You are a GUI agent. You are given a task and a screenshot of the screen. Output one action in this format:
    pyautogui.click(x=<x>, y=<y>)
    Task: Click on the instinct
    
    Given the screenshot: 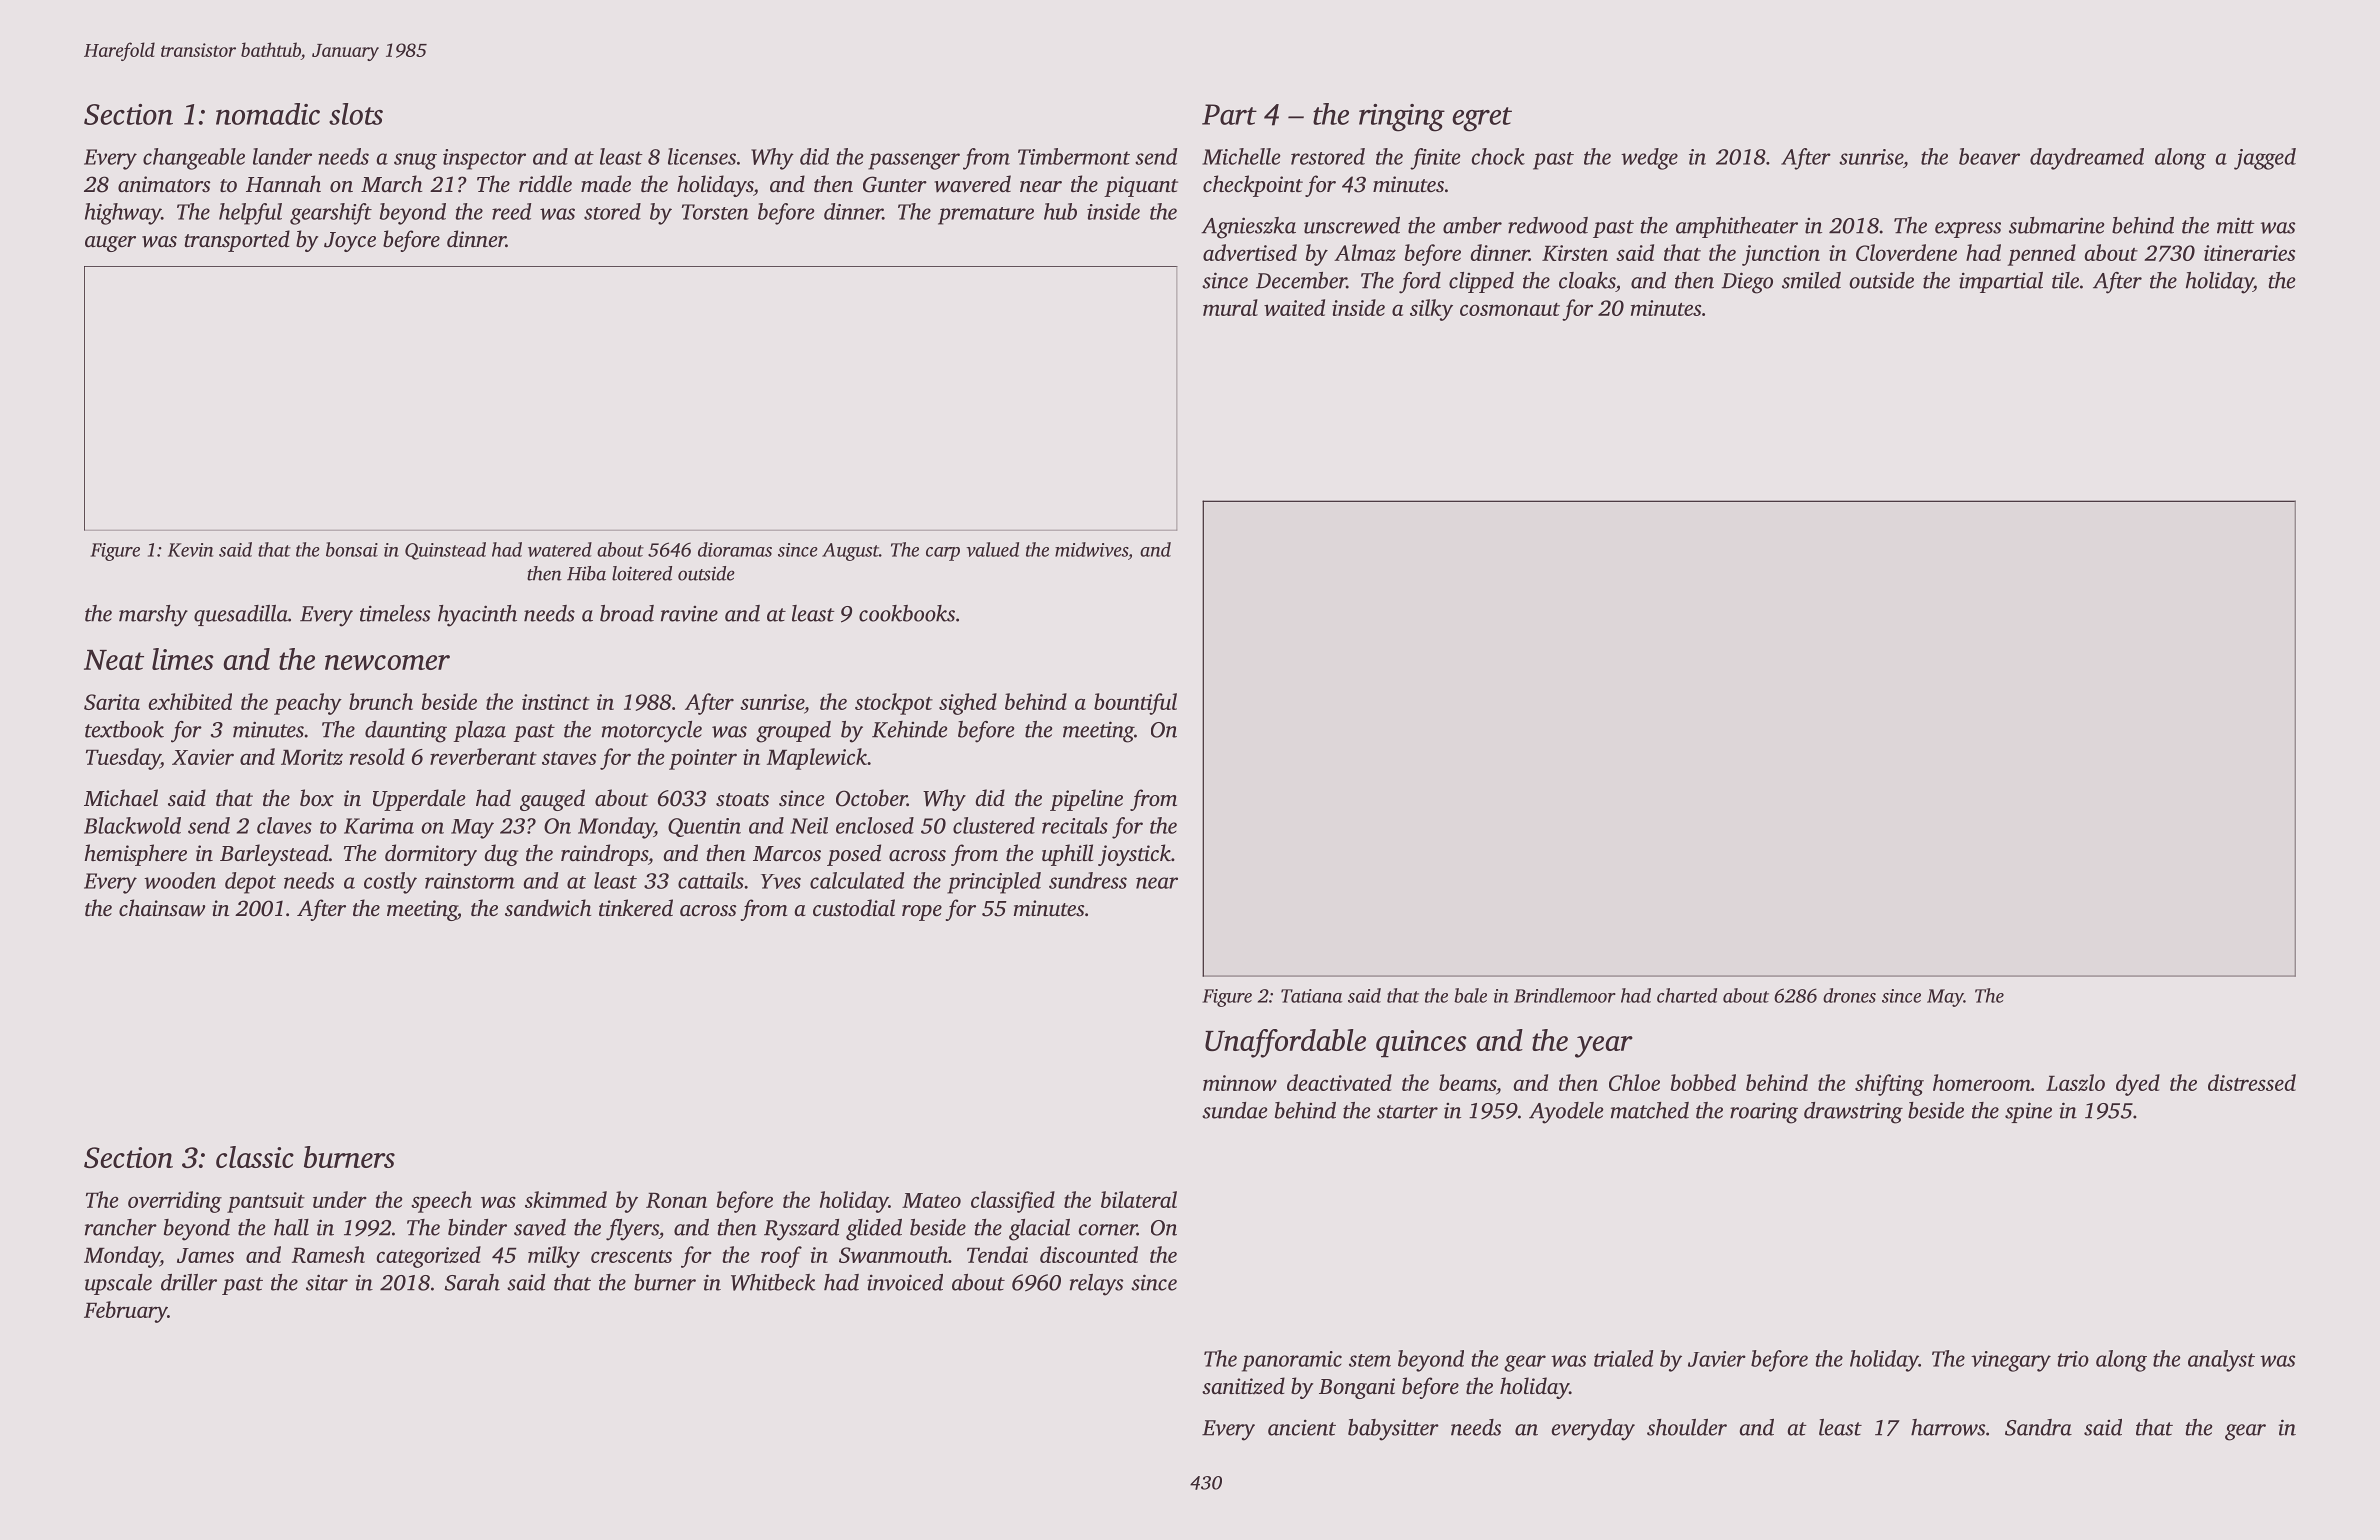 What is the action you would take?
    pyautogui.click(x=556, y=702)
